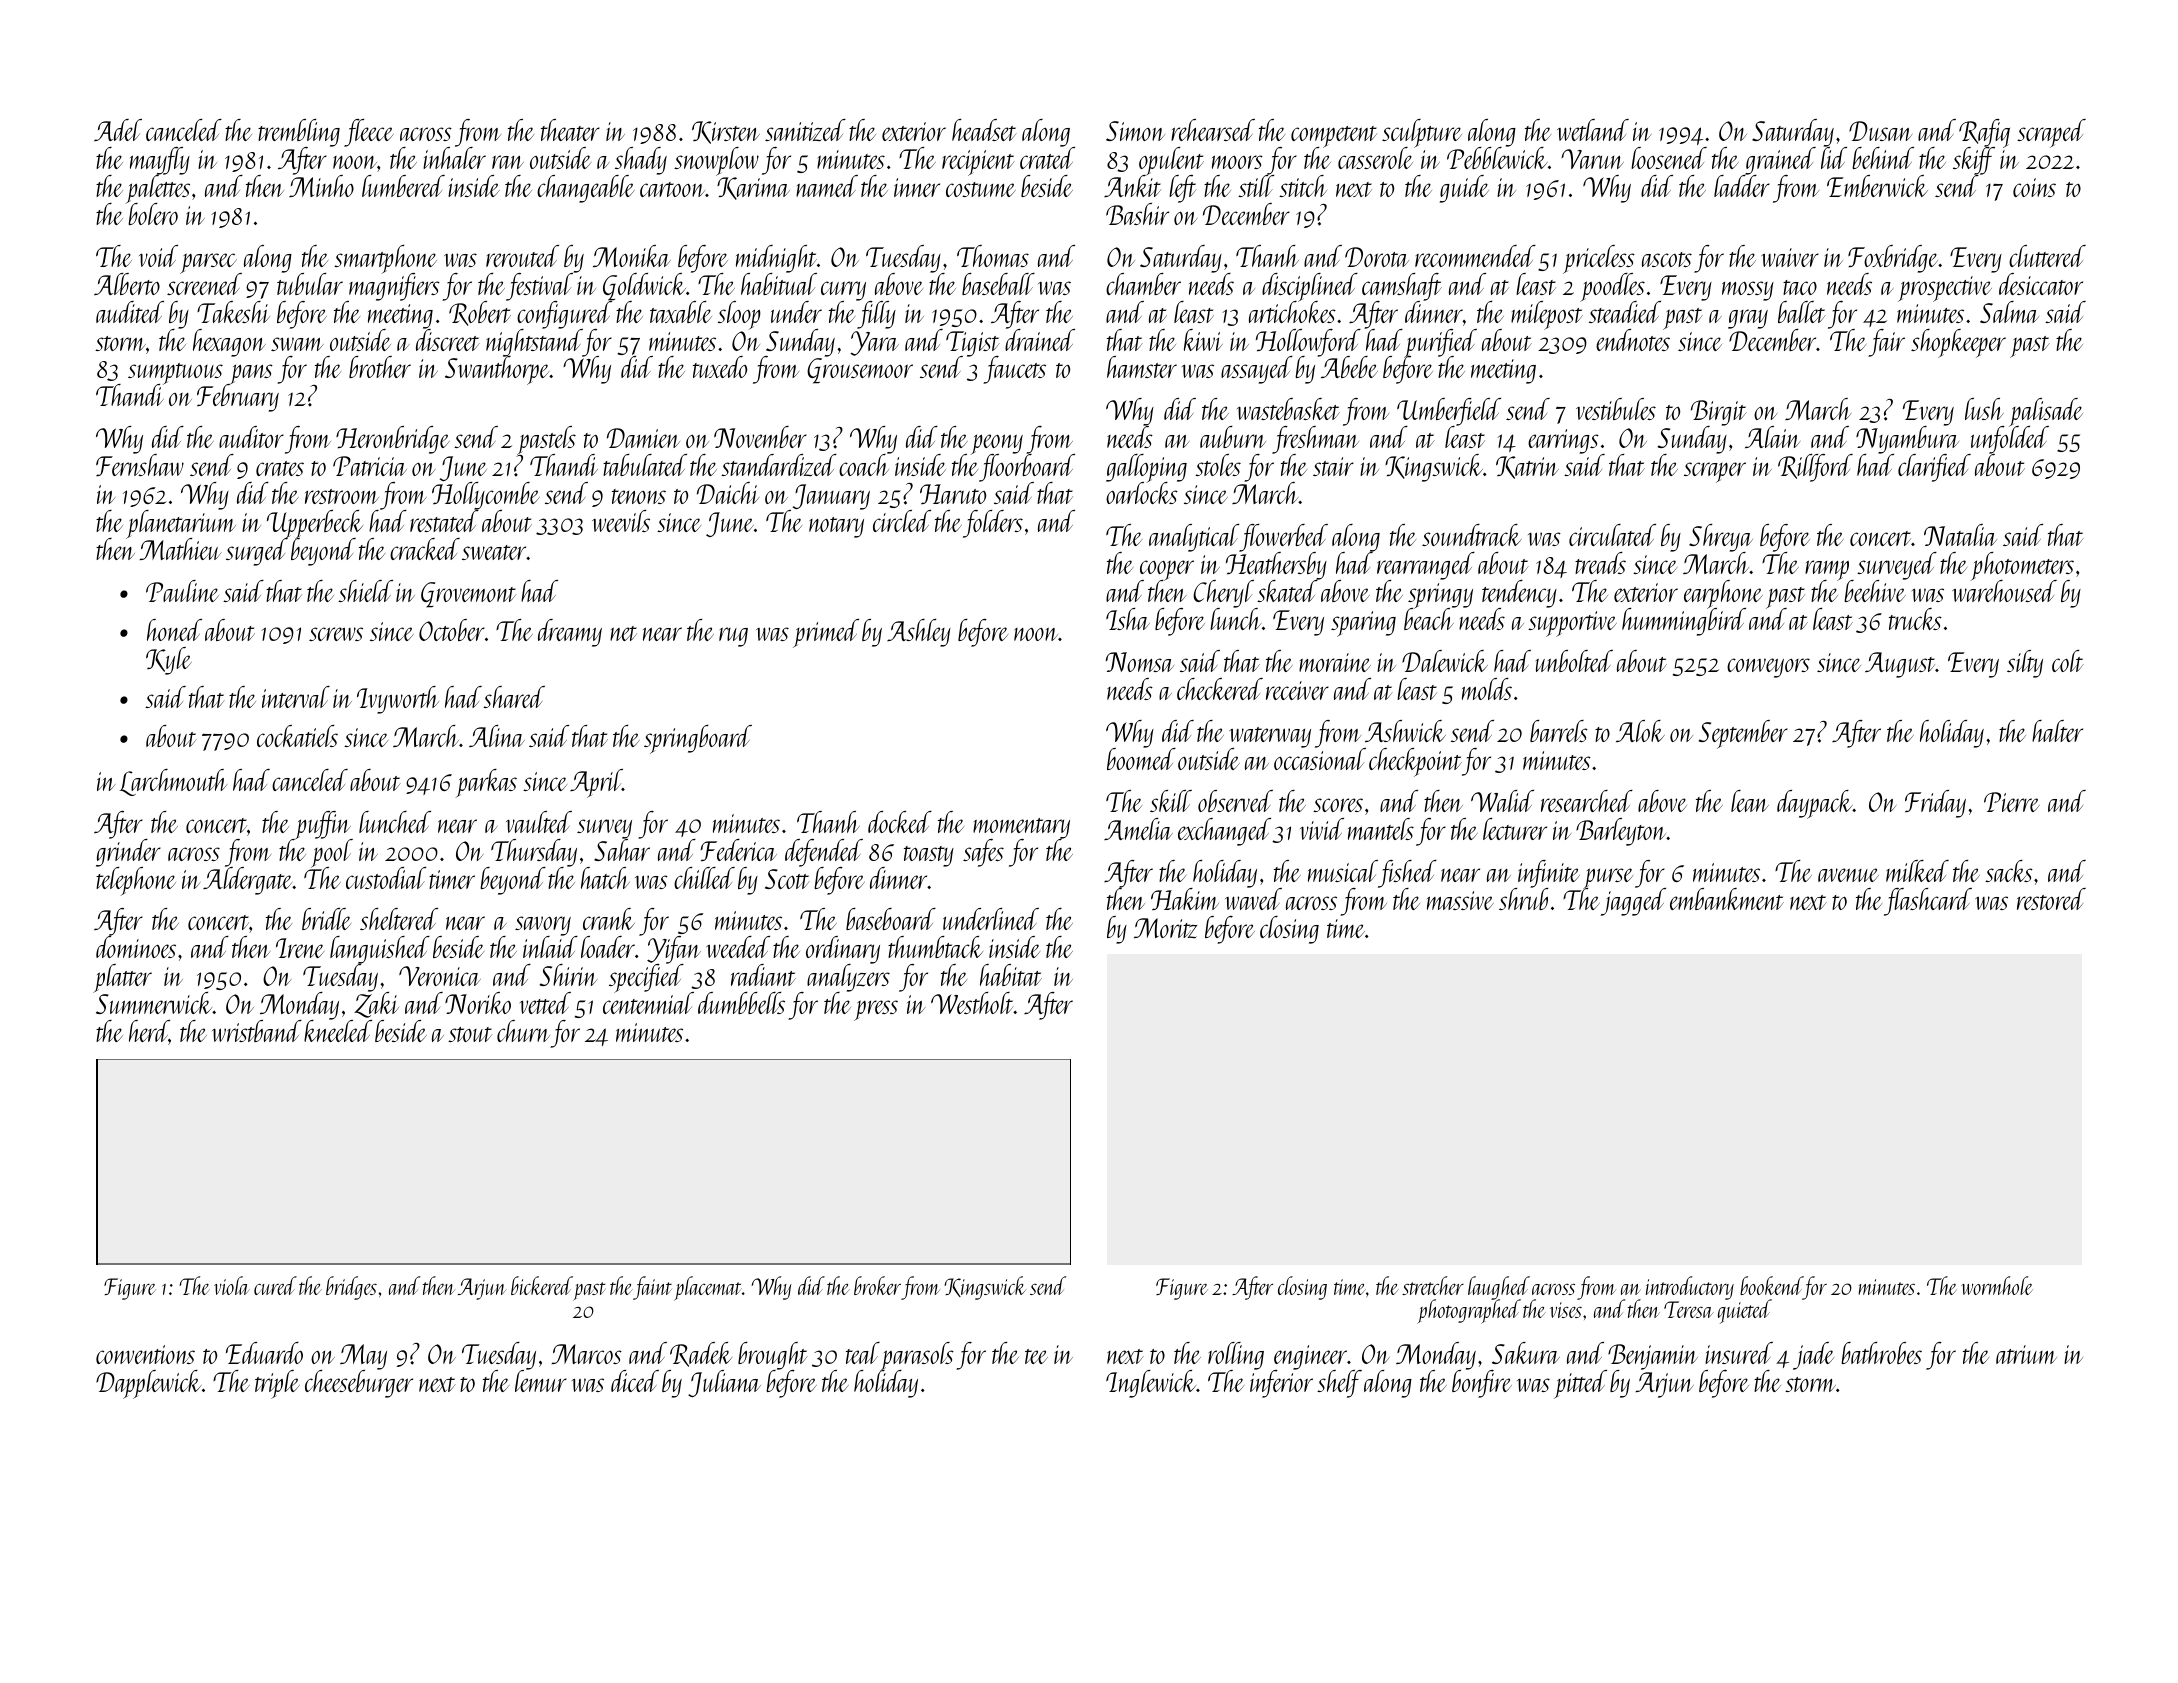  What do you see at coordinates (1727, 899) in the document?
I see `embankment` at bounding box center [1727, 899].
